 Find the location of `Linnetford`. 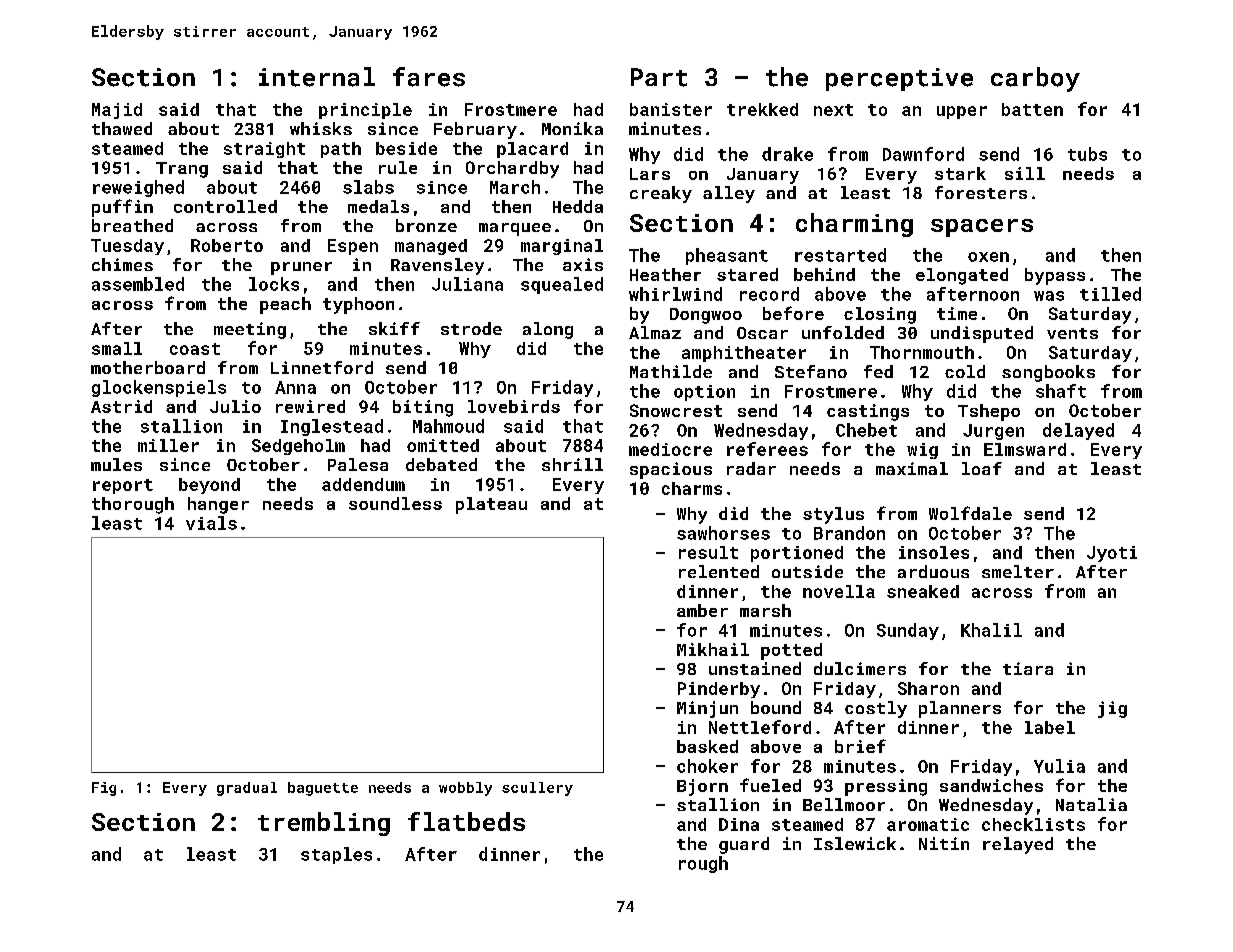

Linnetford is located at coordinates (322, 367).
